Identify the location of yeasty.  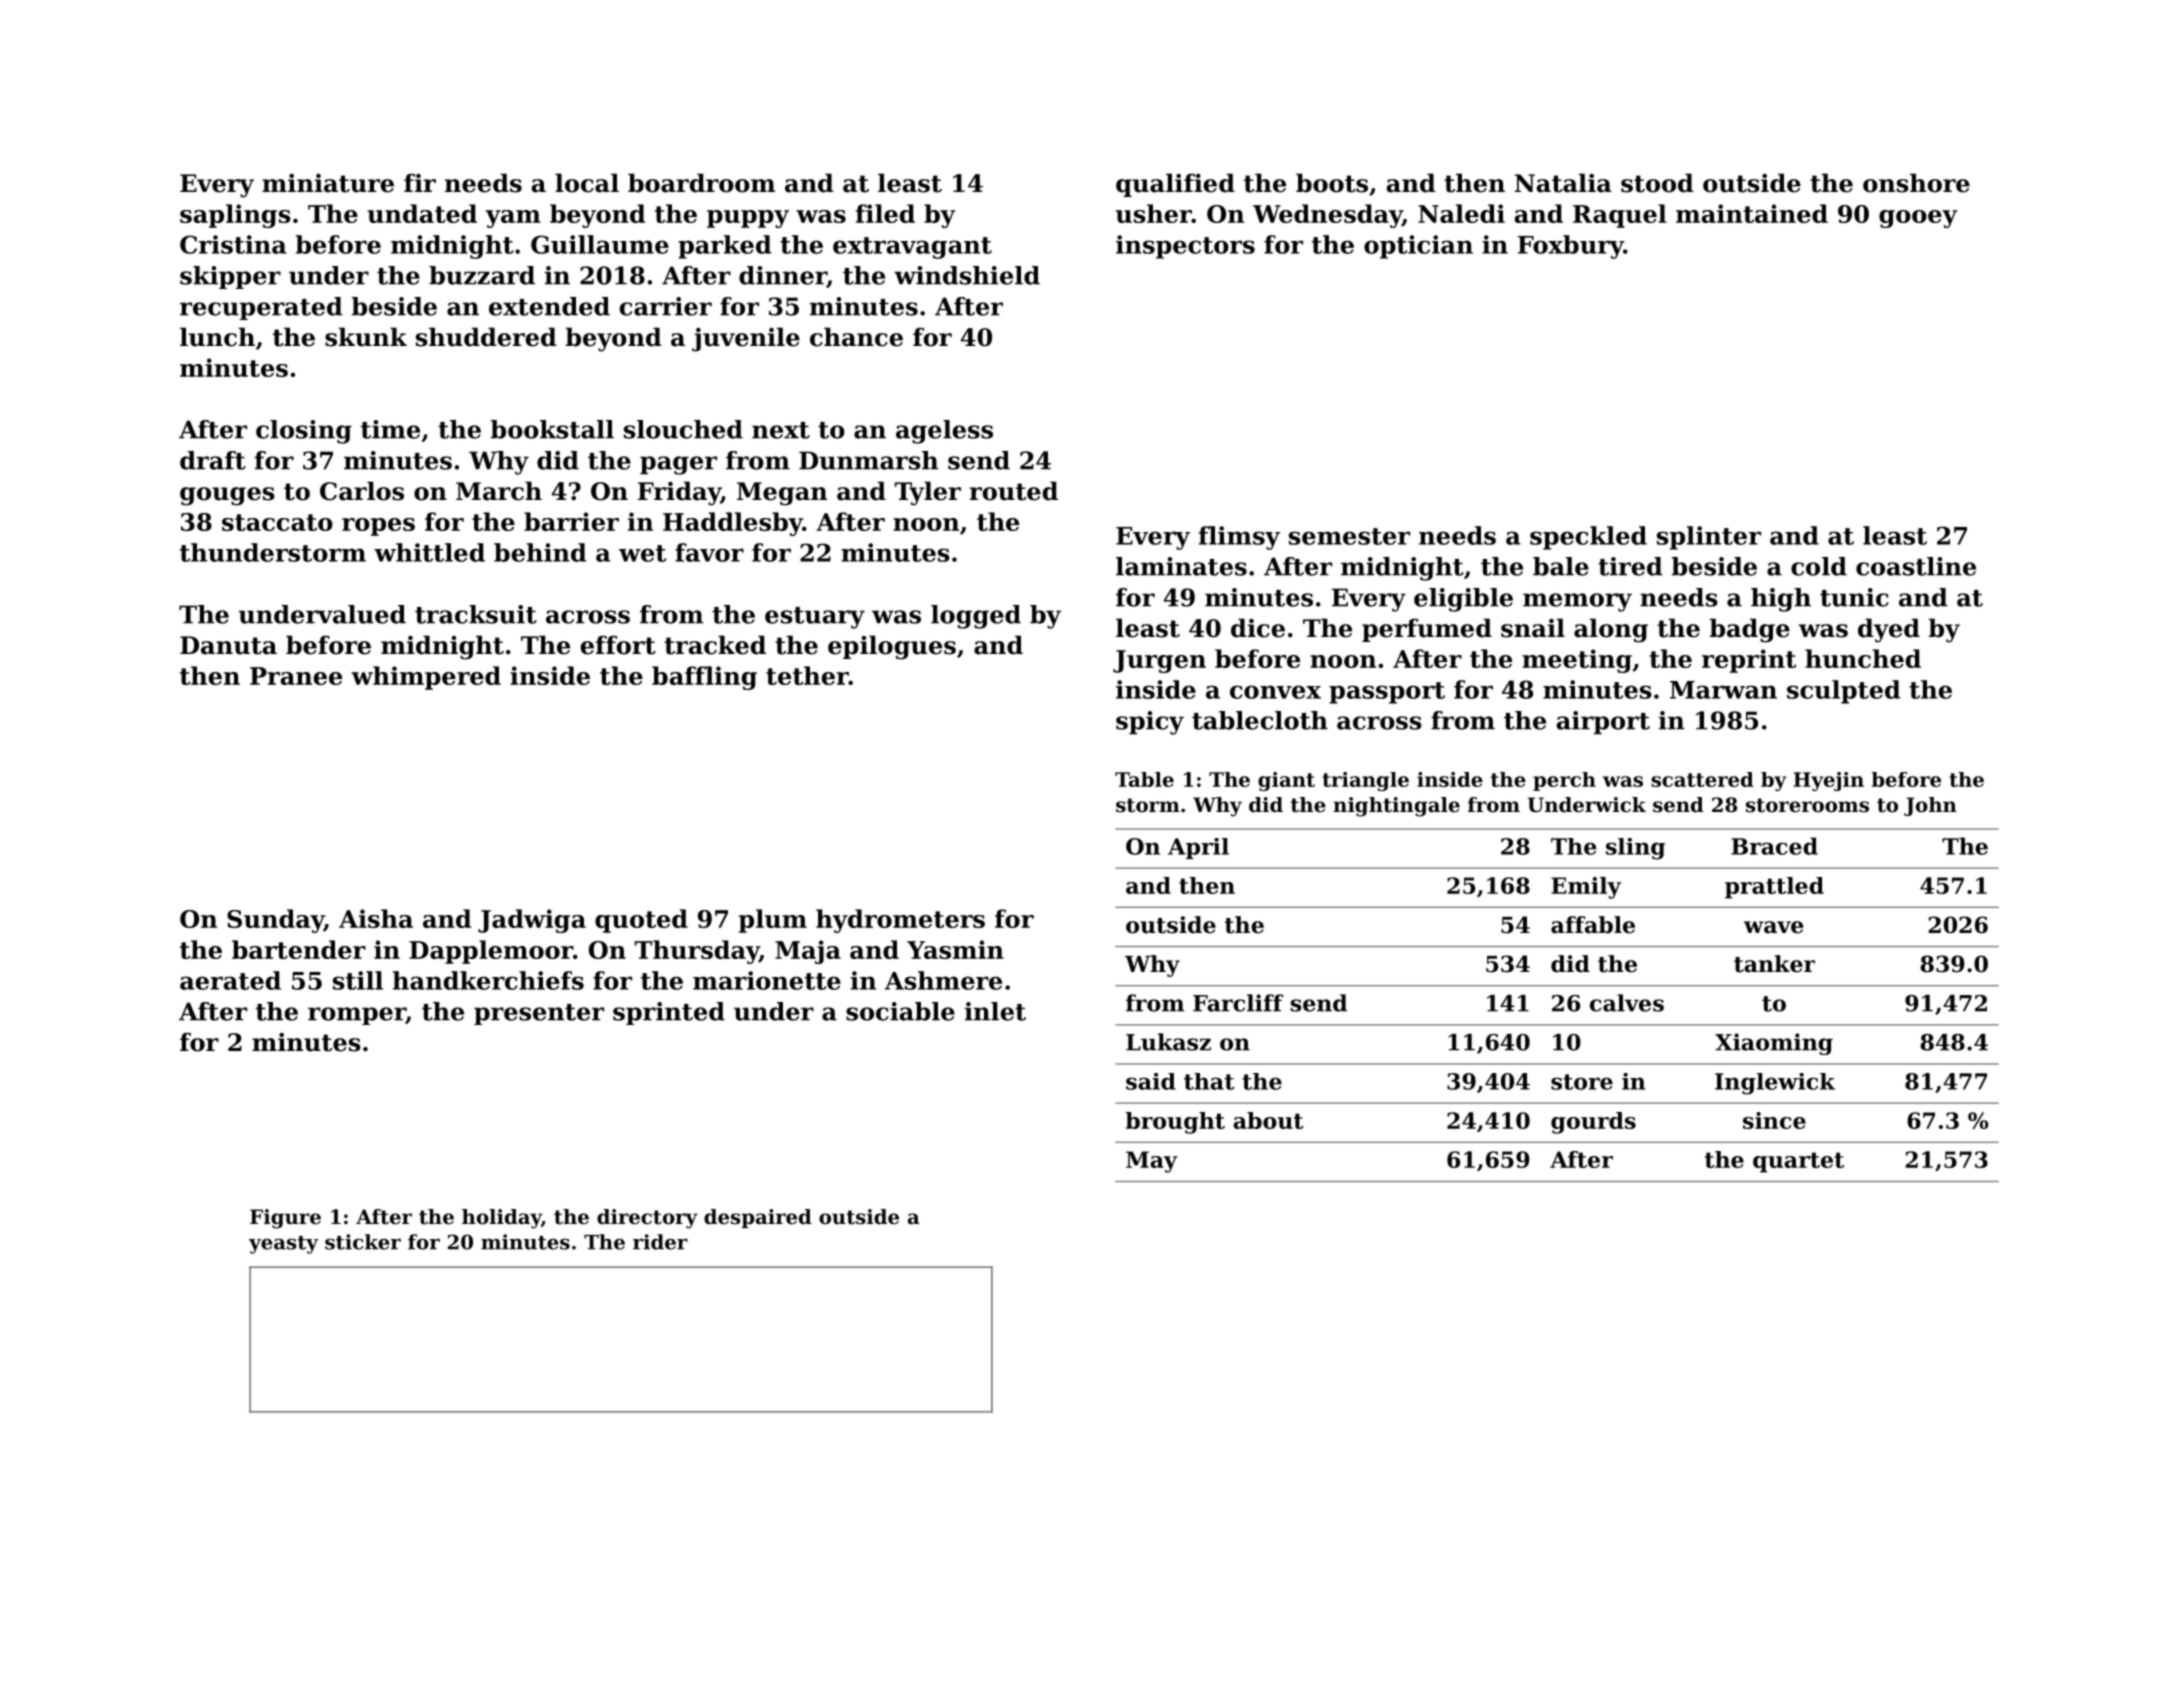
(283, 1245).
